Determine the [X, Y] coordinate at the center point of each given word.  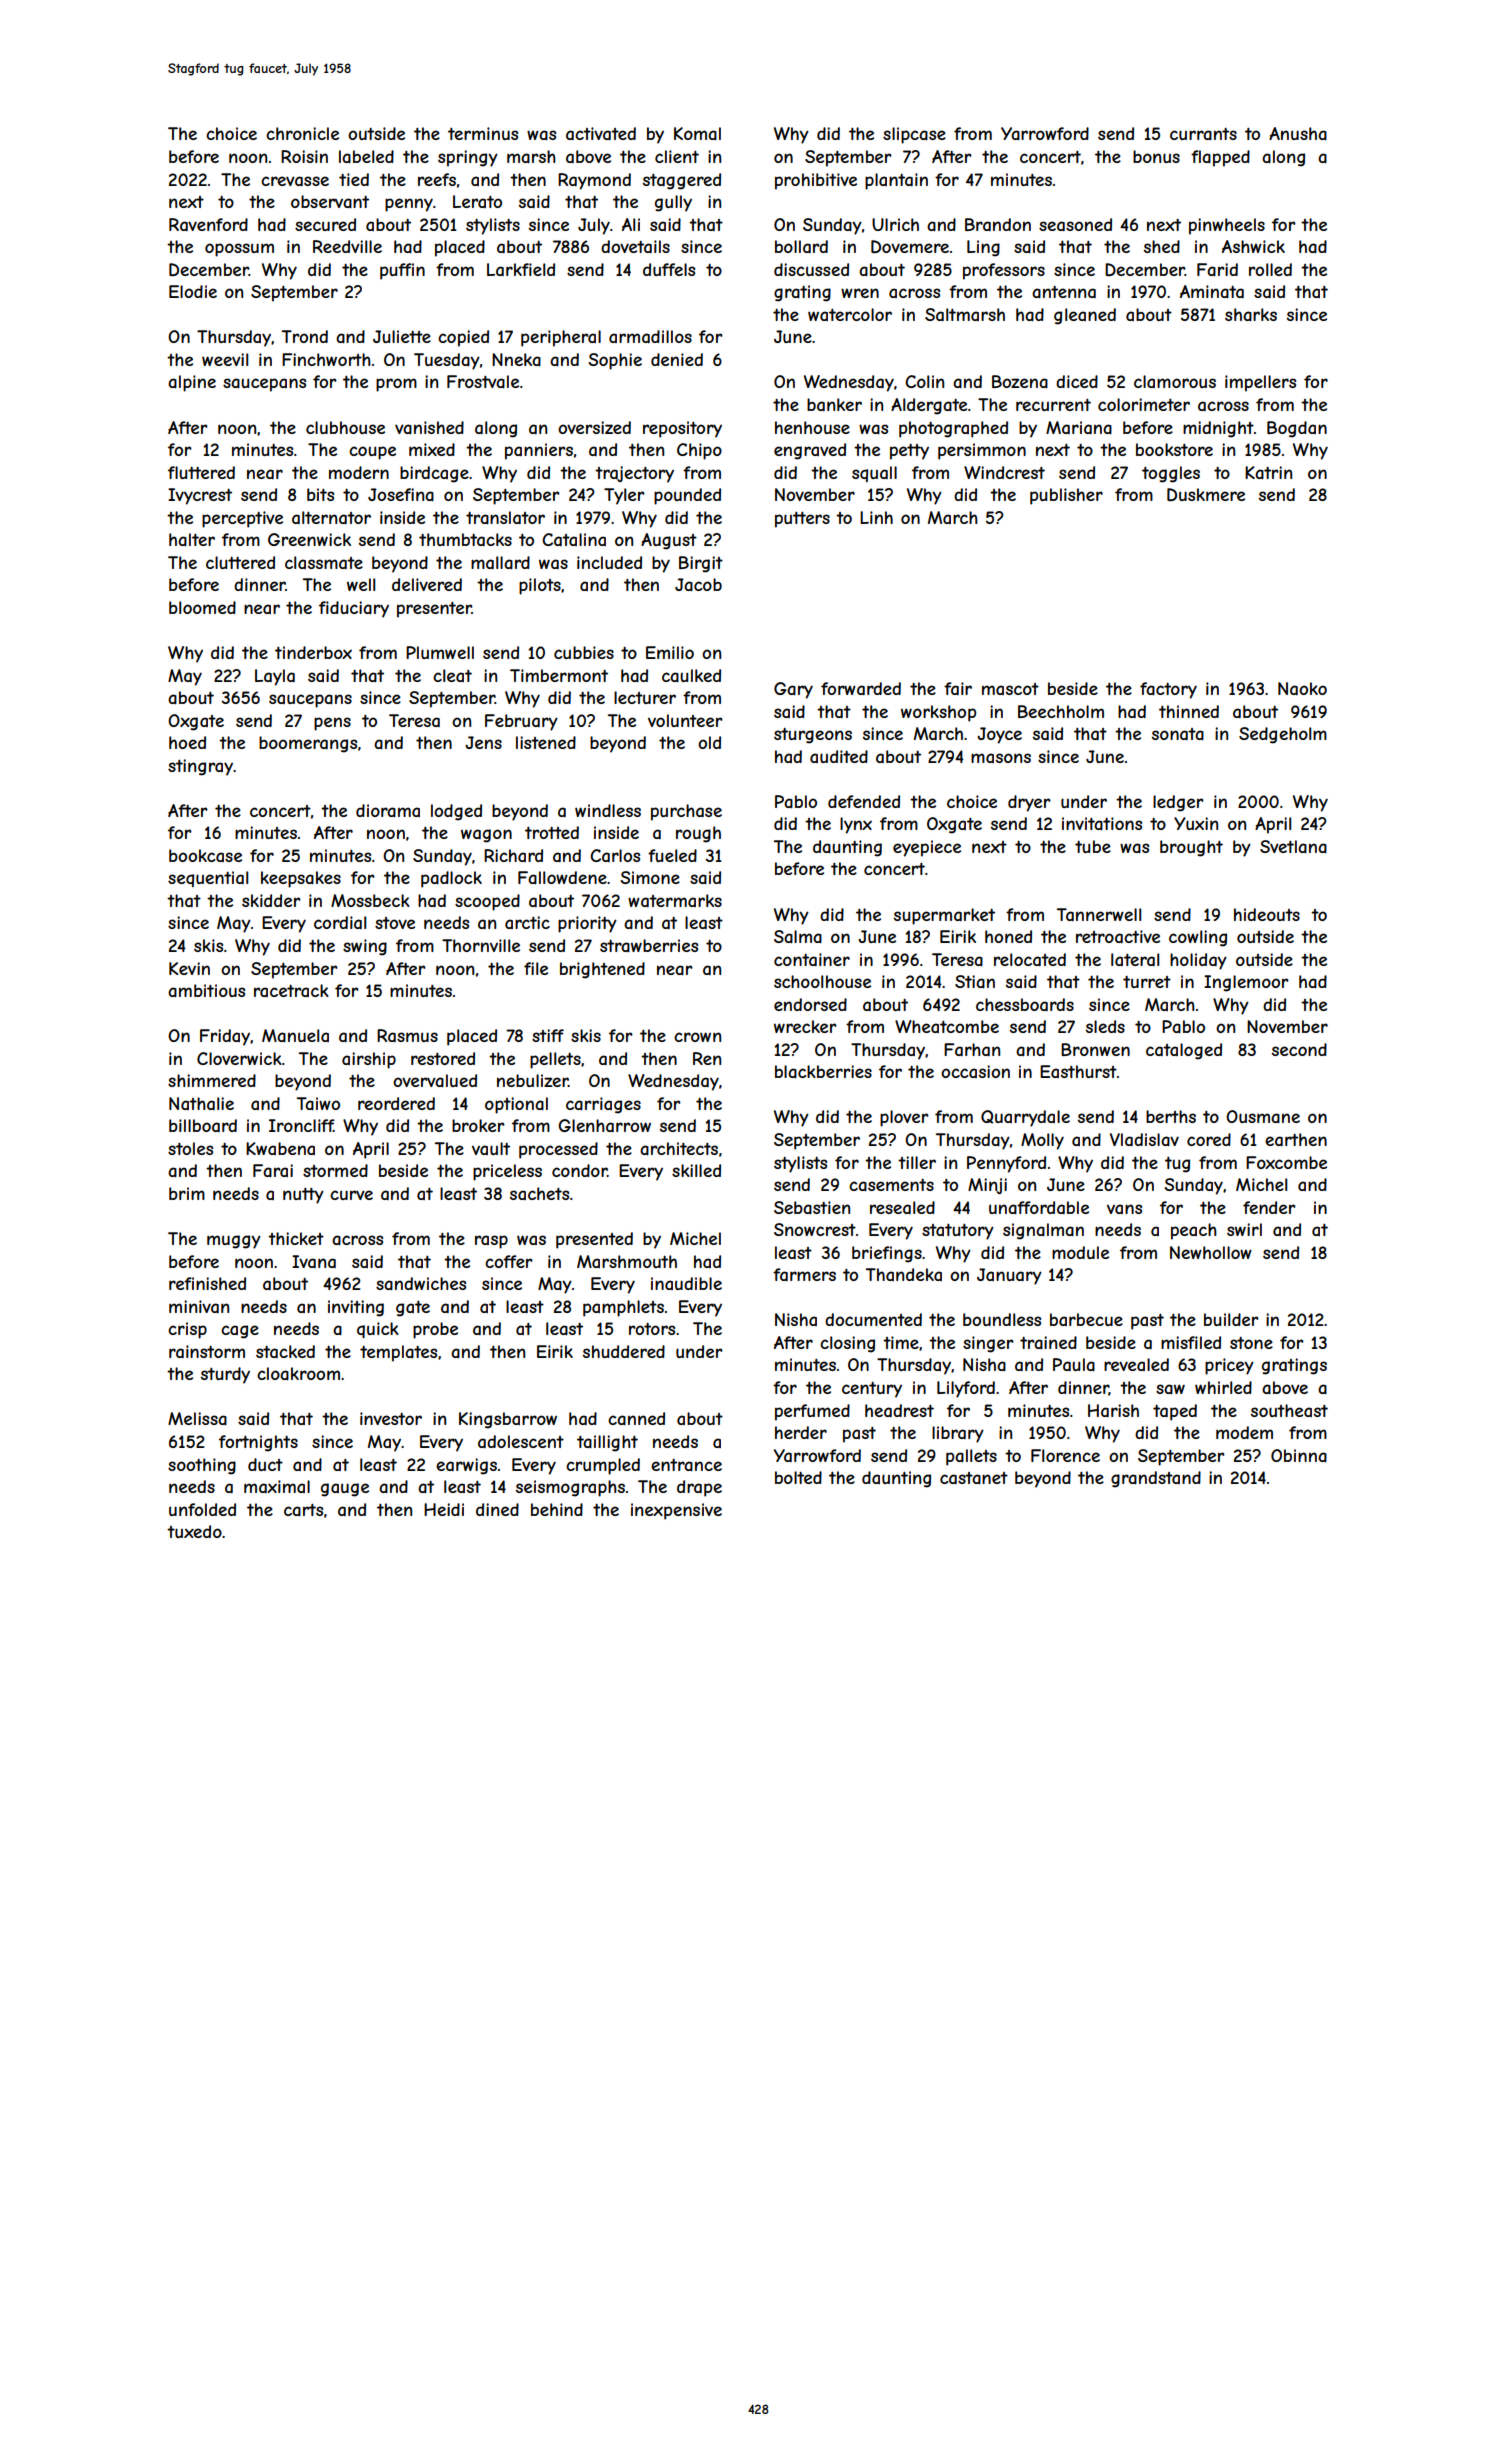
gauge [345, 1490]
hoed [187, 742]
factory [1168, 690]
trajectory [634, 474]
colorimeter [1144, 404]
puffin [402, 271]
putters [802, 520]
